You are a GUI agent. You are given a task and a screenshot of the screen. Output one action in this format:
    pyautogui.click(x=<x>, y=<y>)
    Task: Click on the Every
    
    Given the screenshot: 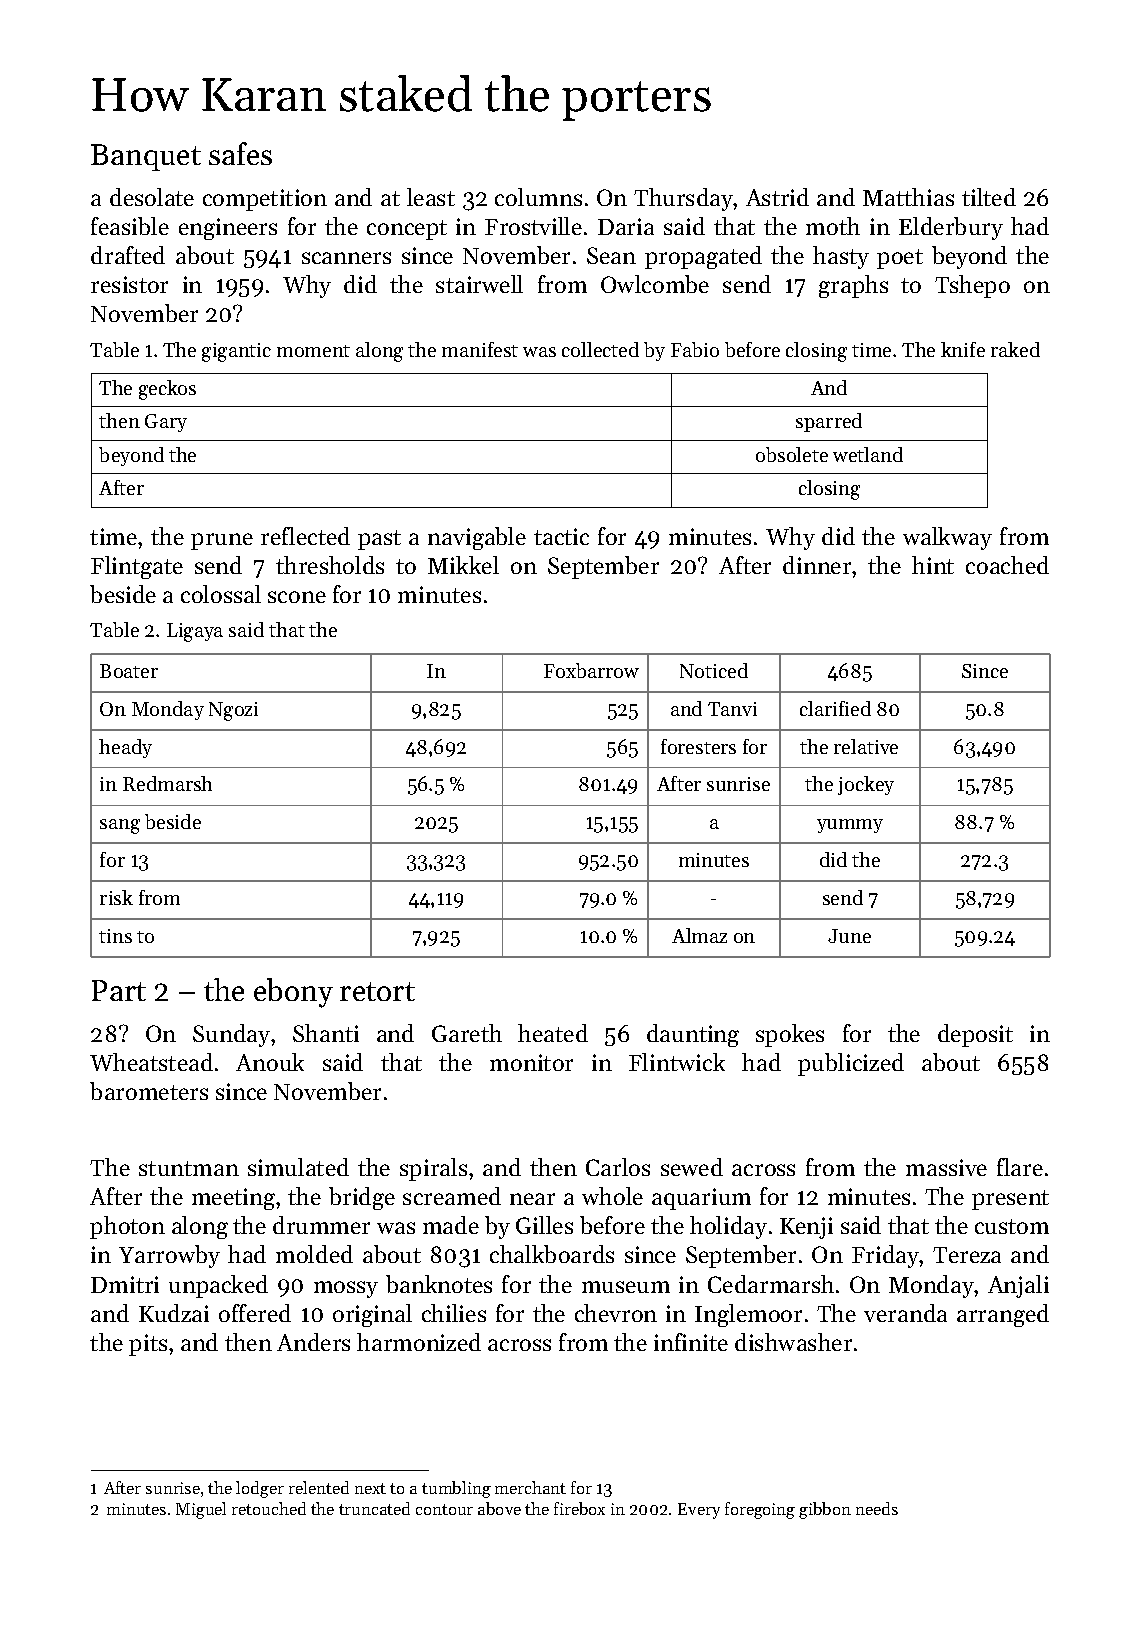 What is the action you would take?
    pyautogui.click(x=699, y=1511)
